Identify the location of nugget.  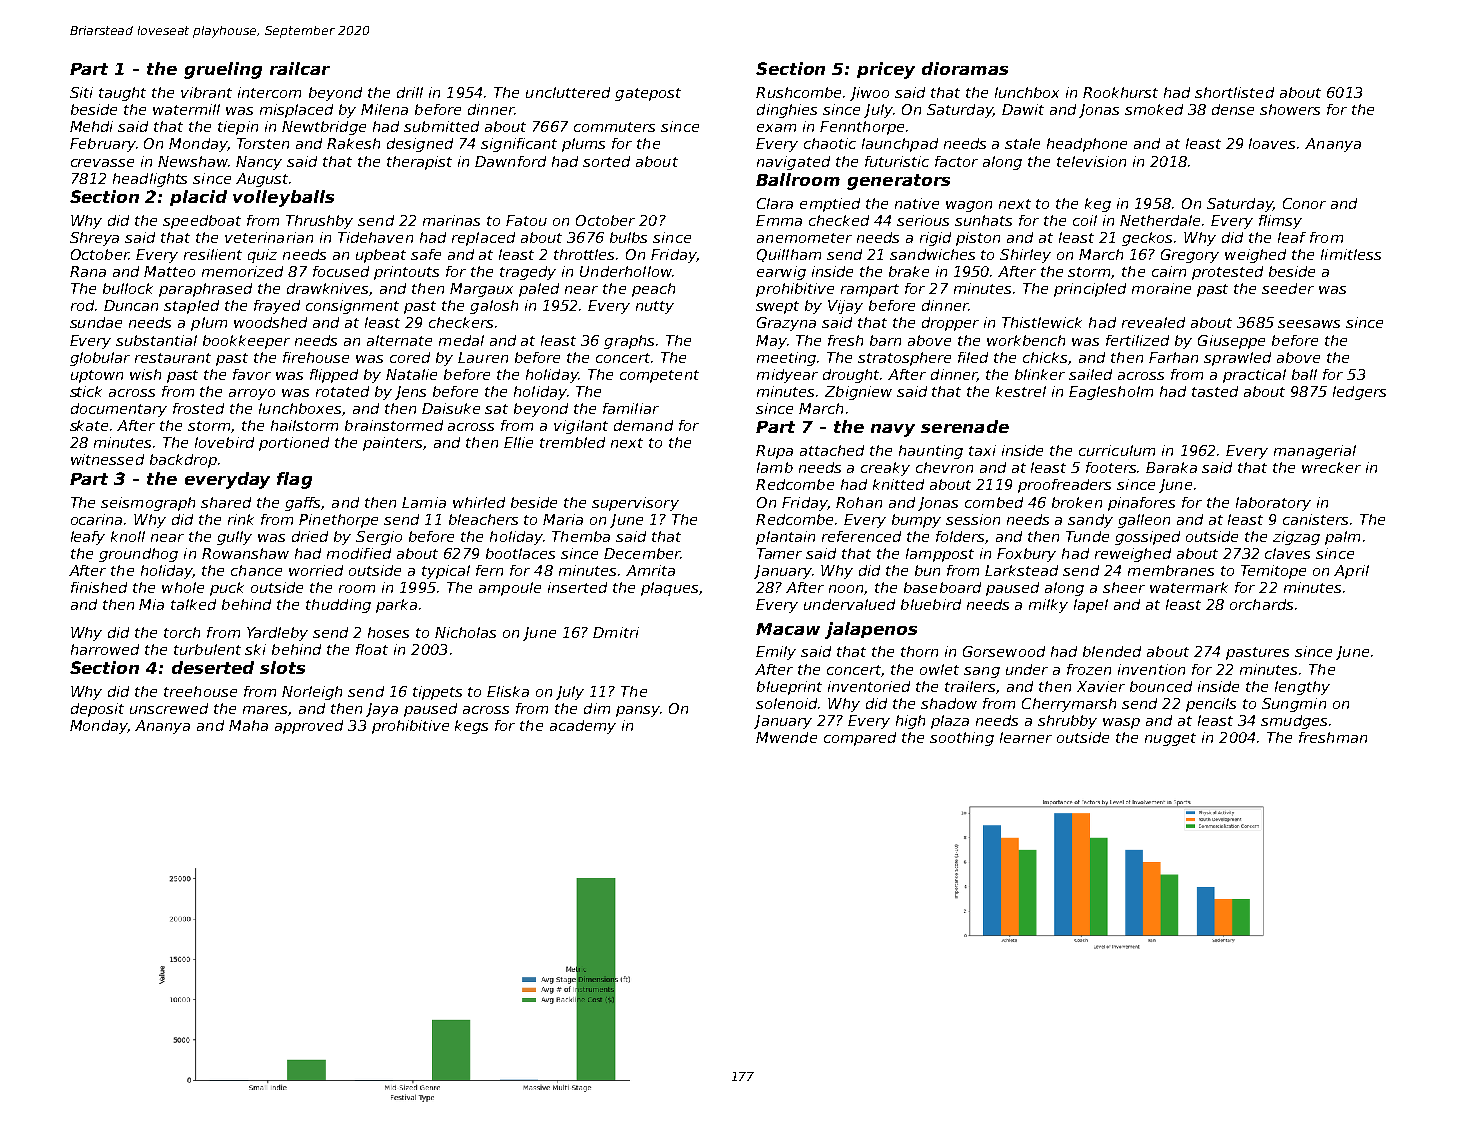
(1170, 739).
